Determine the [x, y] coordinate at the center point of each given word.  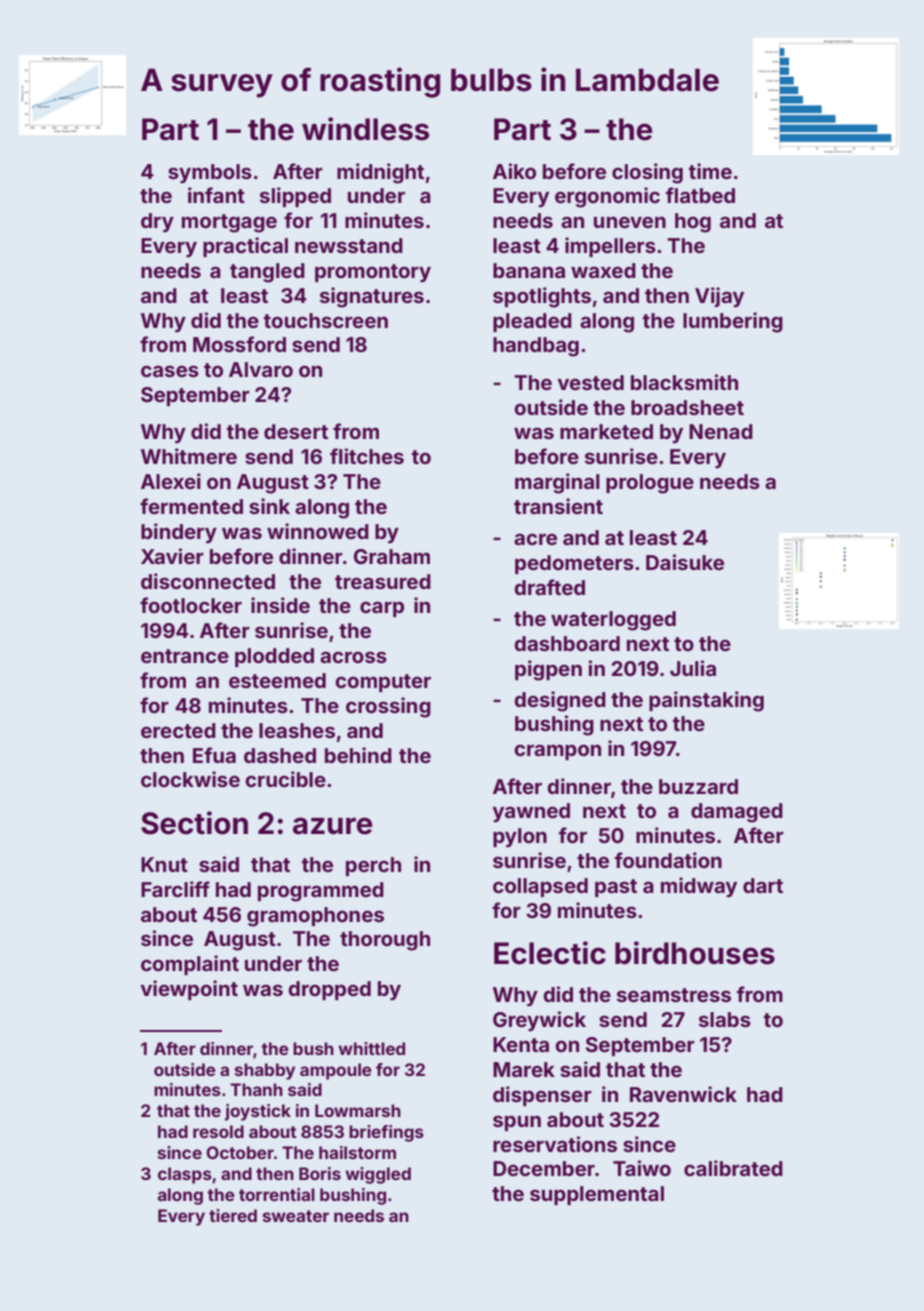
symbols [210, 173]
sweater [296, 1216]
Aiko [514, 171]
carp [382, 609]
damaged [737, 813]
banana [529, 270]
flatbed [700, 195]
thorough [385, 941]
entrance [185, 656]
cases [170, 371]
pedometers [574, 564]
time [710, 171]
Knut [164, 864]
